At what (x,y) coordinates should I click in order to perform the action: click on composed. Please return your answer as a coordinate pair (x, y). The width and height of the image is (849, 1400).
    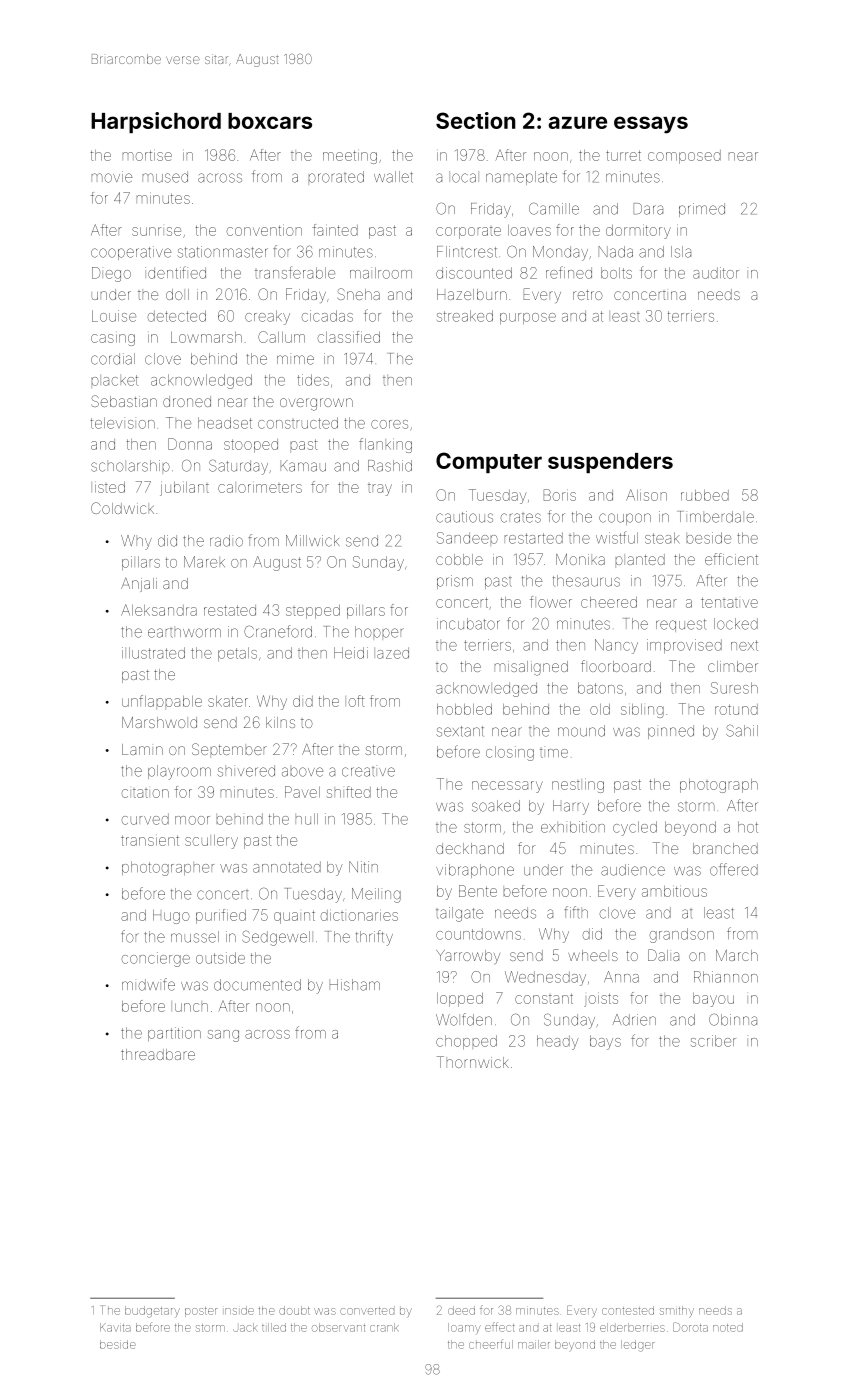
    Looking at the image, I should click on (684, 157).
